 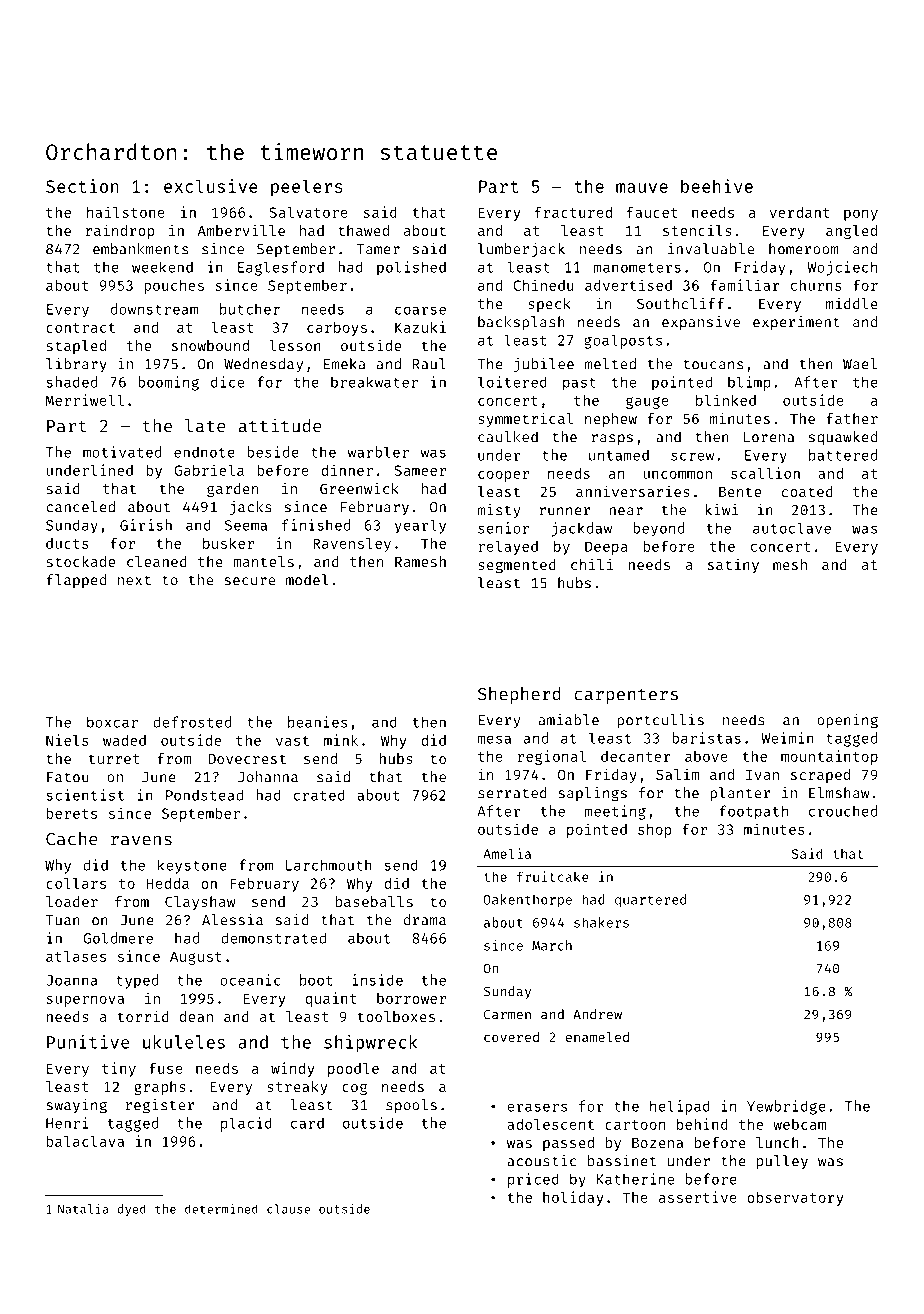 I want to click on polished, so click(x=411, y=268).
